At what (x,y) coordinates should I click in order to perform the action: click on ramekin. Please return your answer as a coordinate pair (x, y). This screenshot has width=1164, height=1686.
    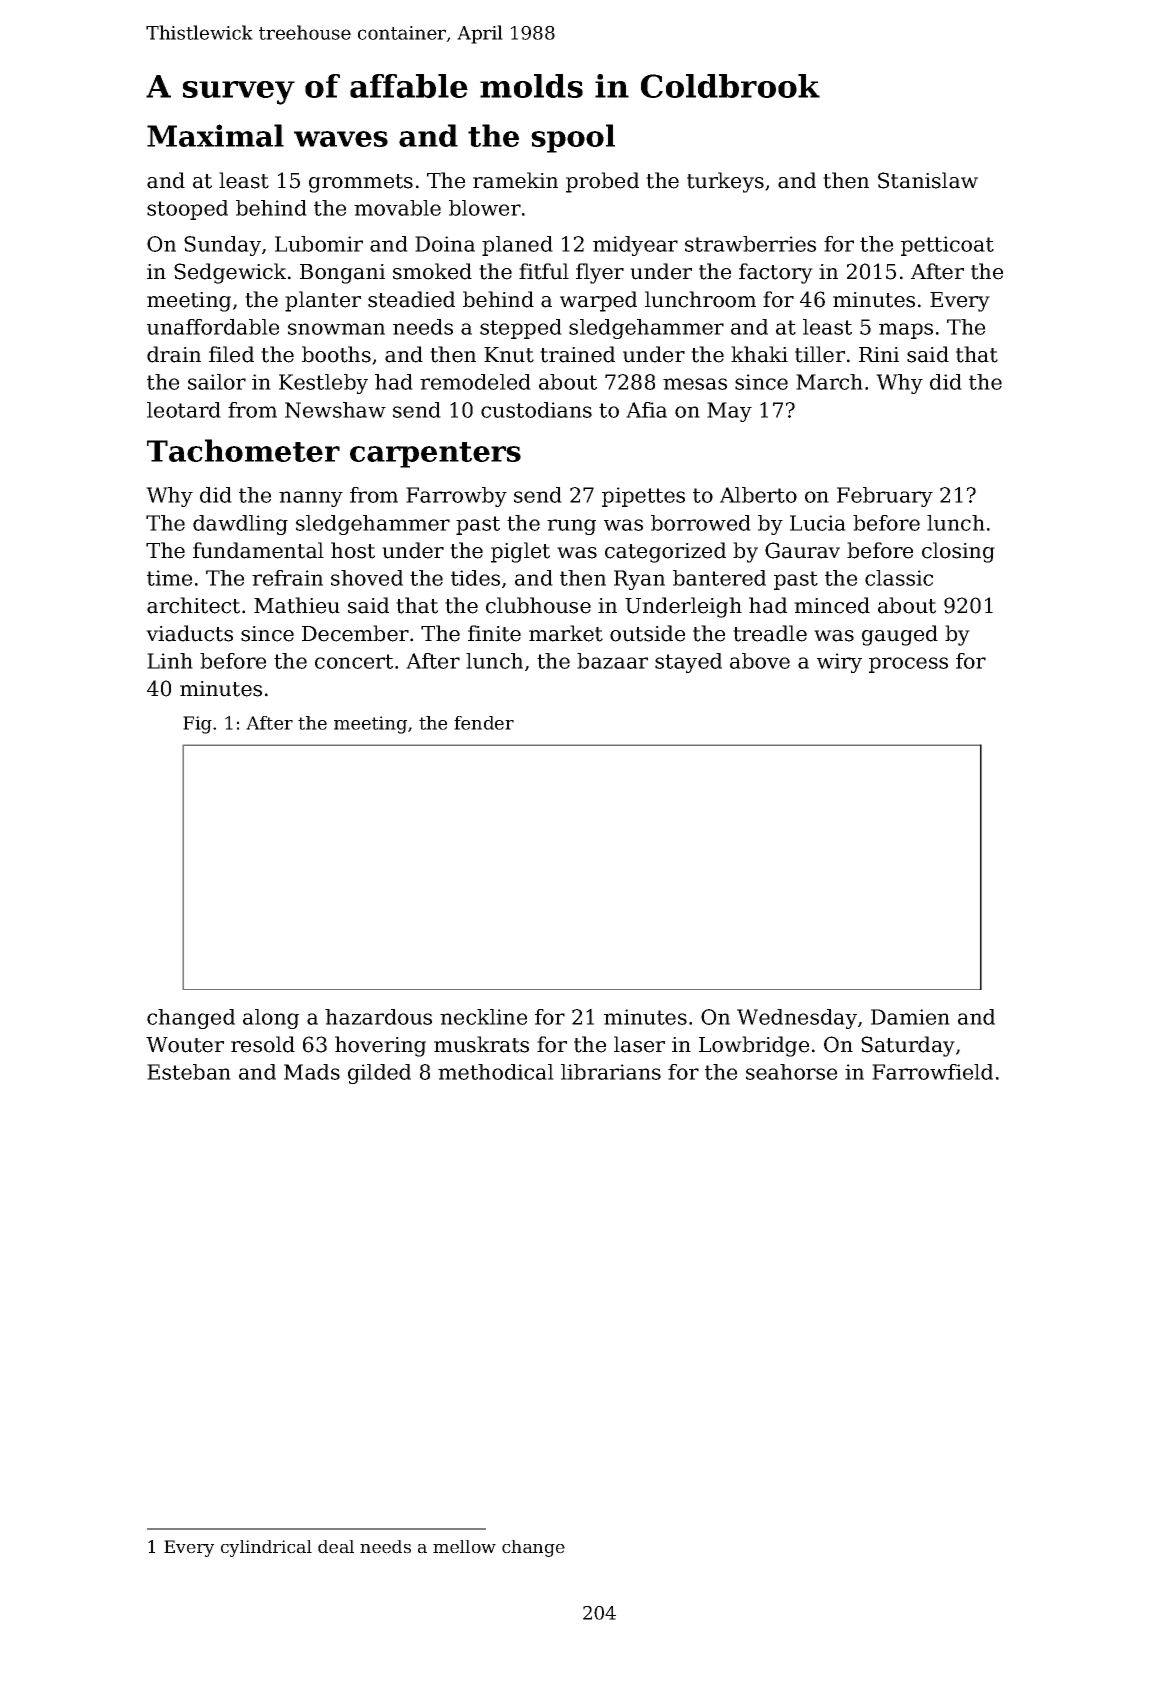
    Looking at the image, I should click on (515, 180).
